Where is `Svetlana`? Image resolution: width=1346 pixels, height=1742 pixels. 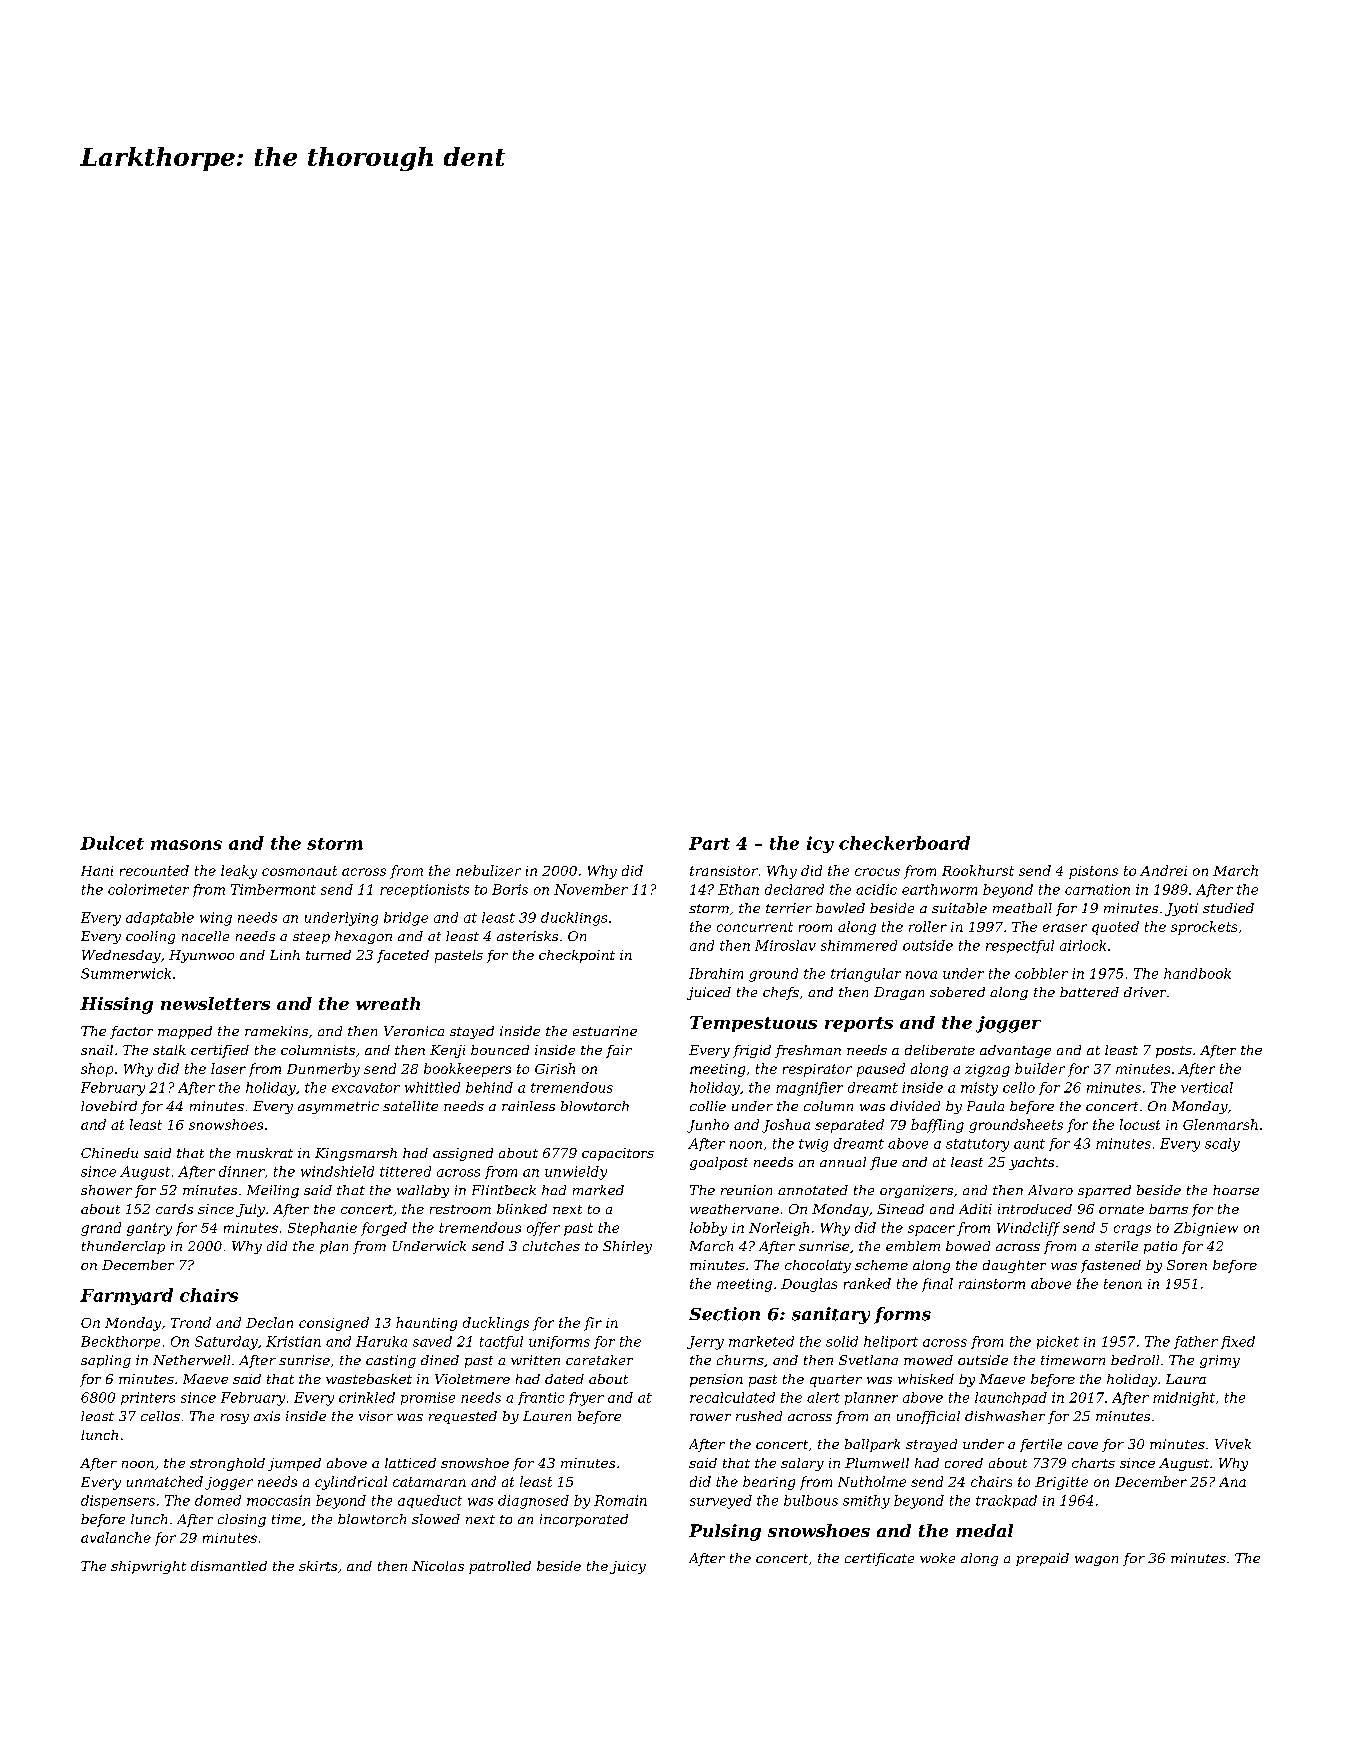
Svetlana is located at coordinates (868, 1360).
